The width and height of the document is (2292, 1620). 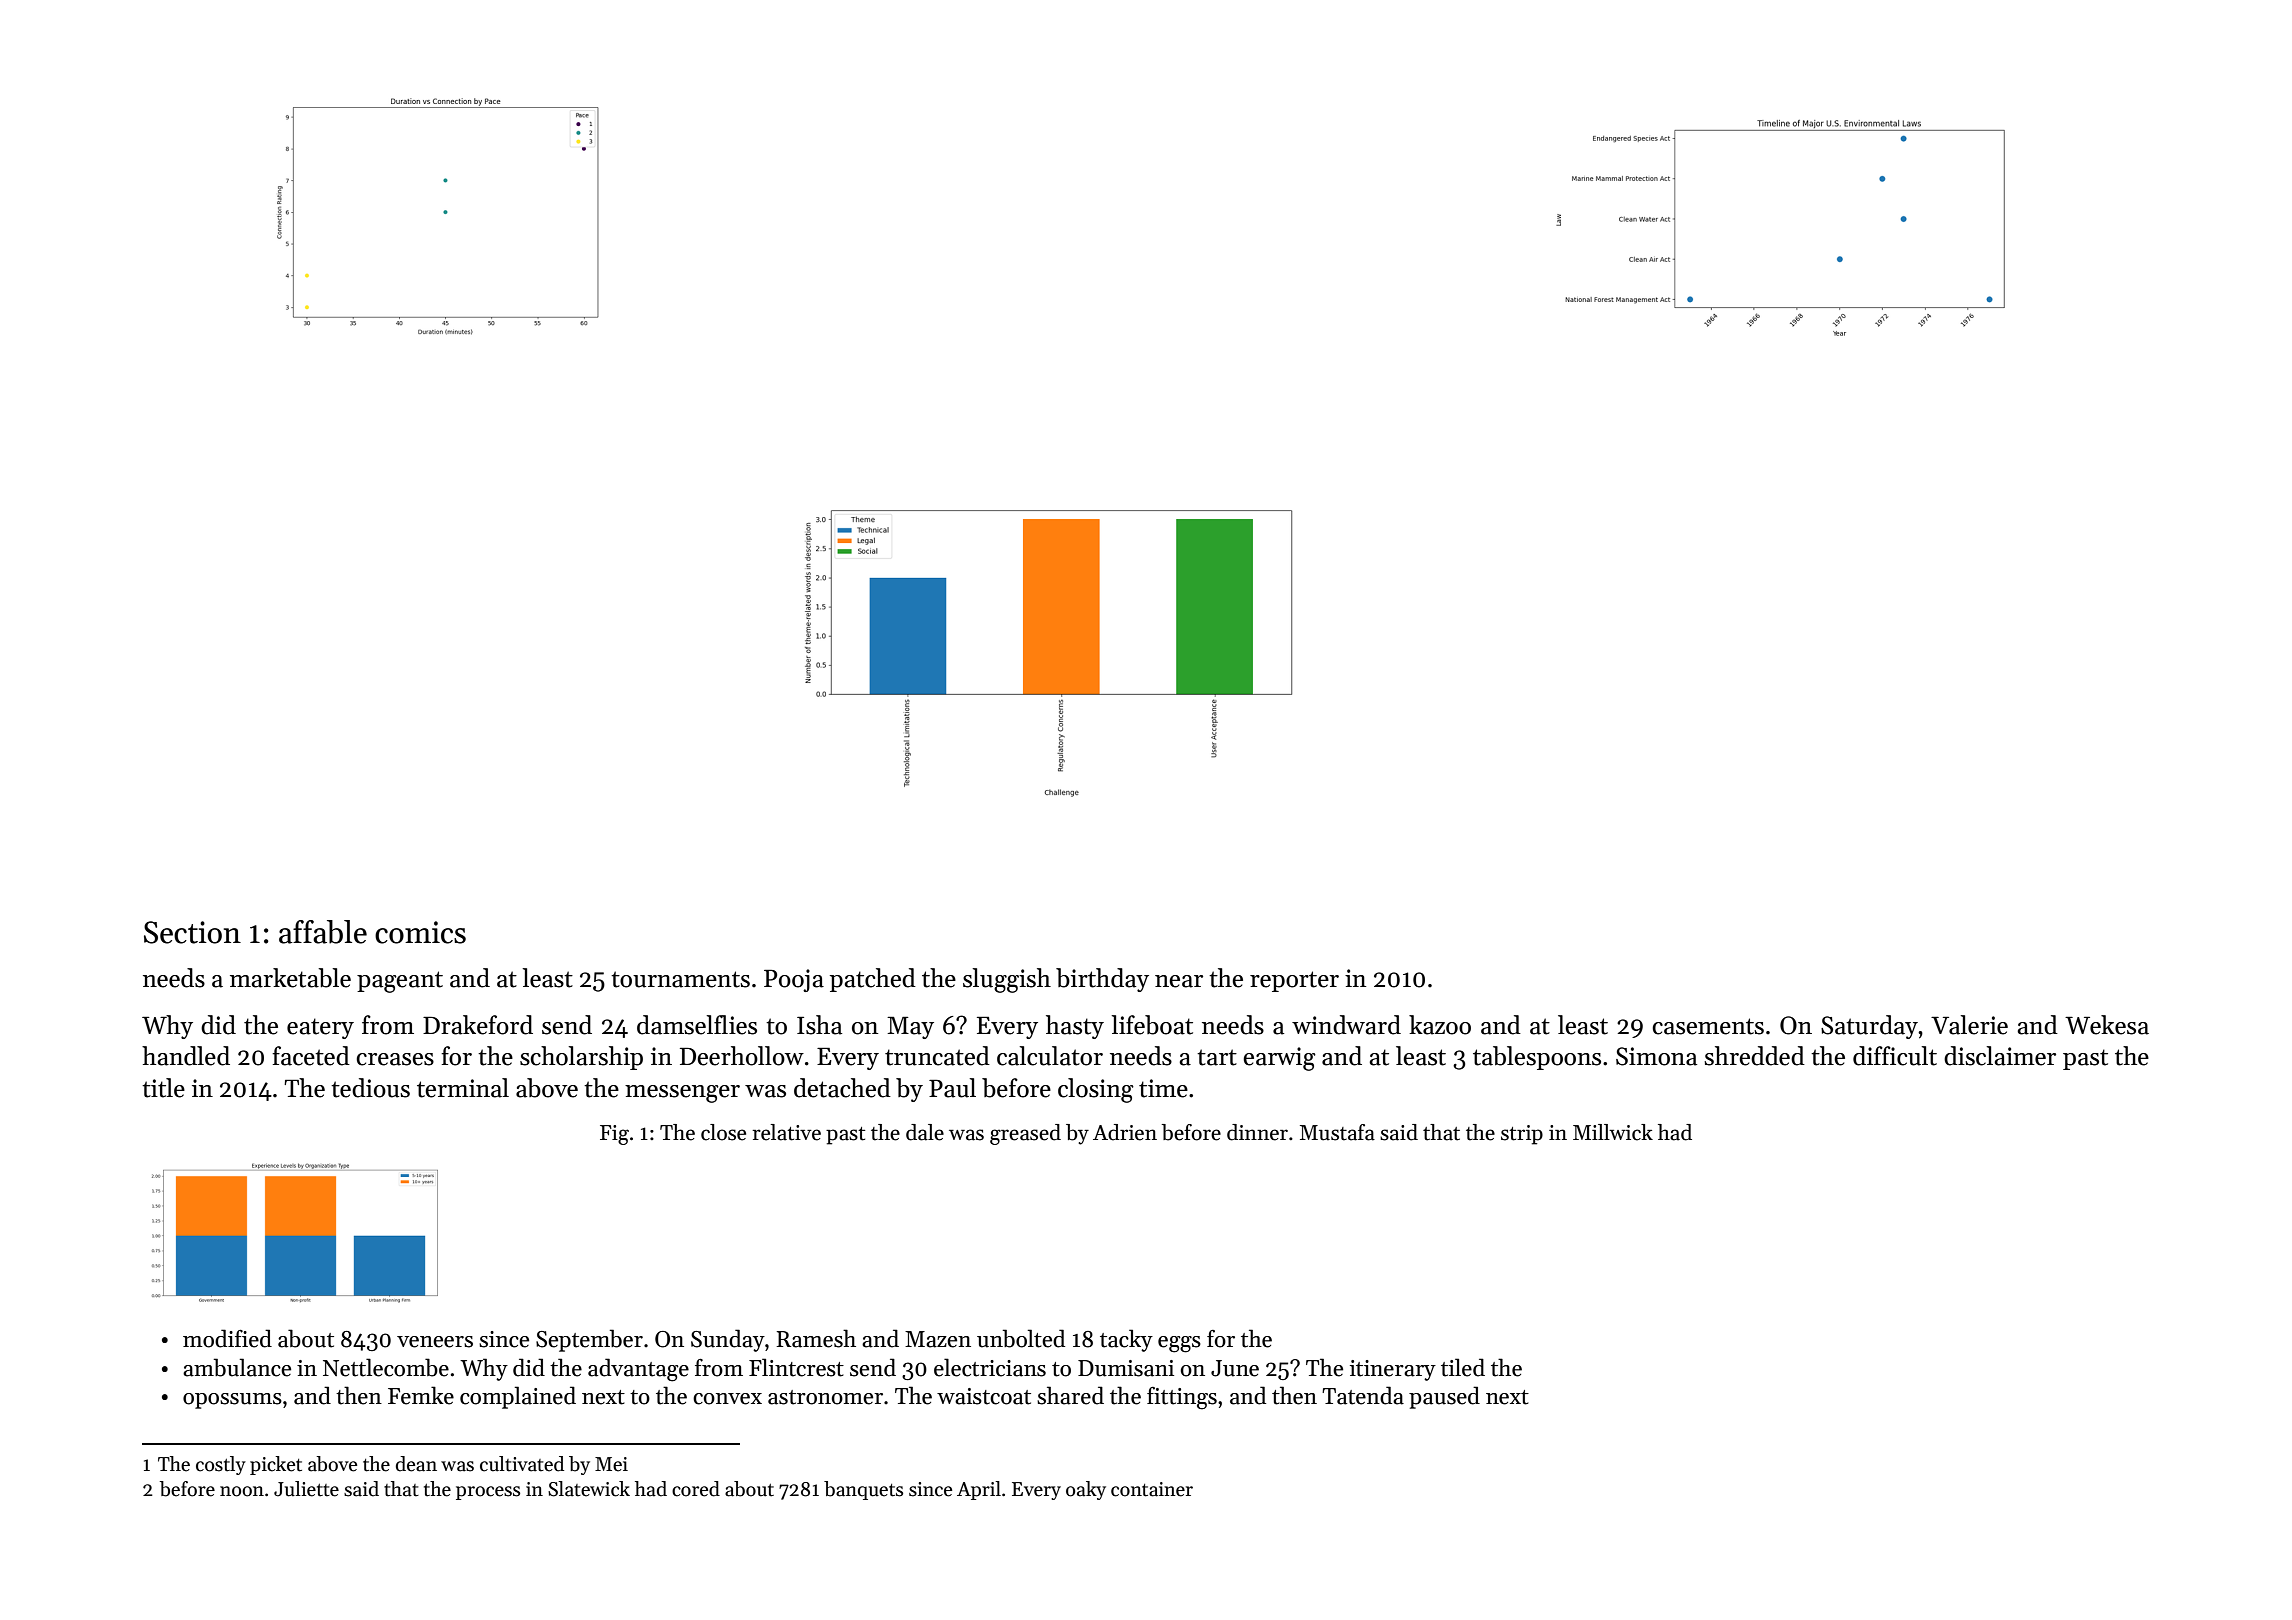 What do you see at coordinates (1294, 981) in the document?
I see `reporter` at bounding box center [1294, 981].
